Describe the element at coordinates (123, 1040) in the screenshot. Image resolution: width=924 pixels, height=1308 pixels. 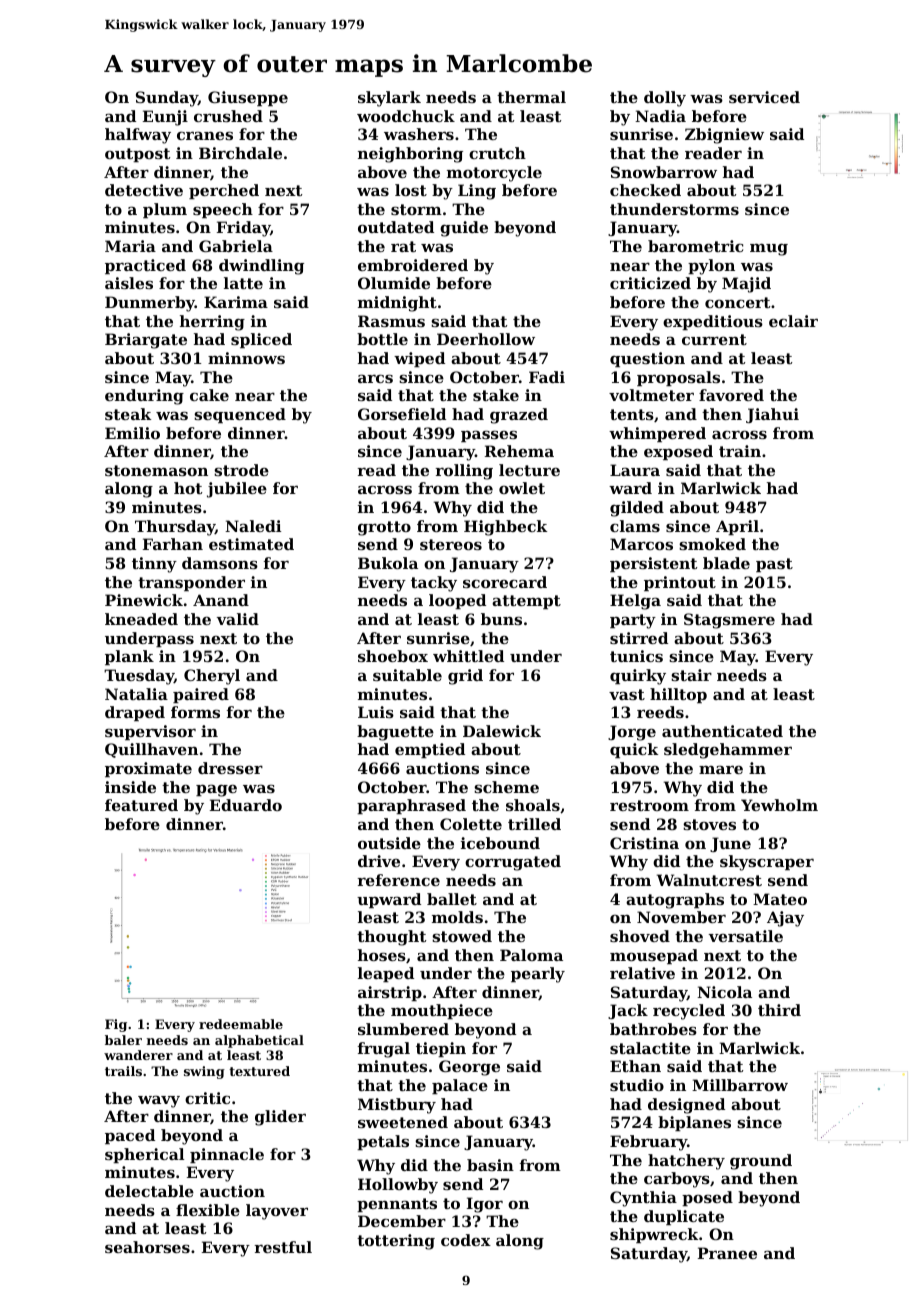
I see `baler` at that location.
